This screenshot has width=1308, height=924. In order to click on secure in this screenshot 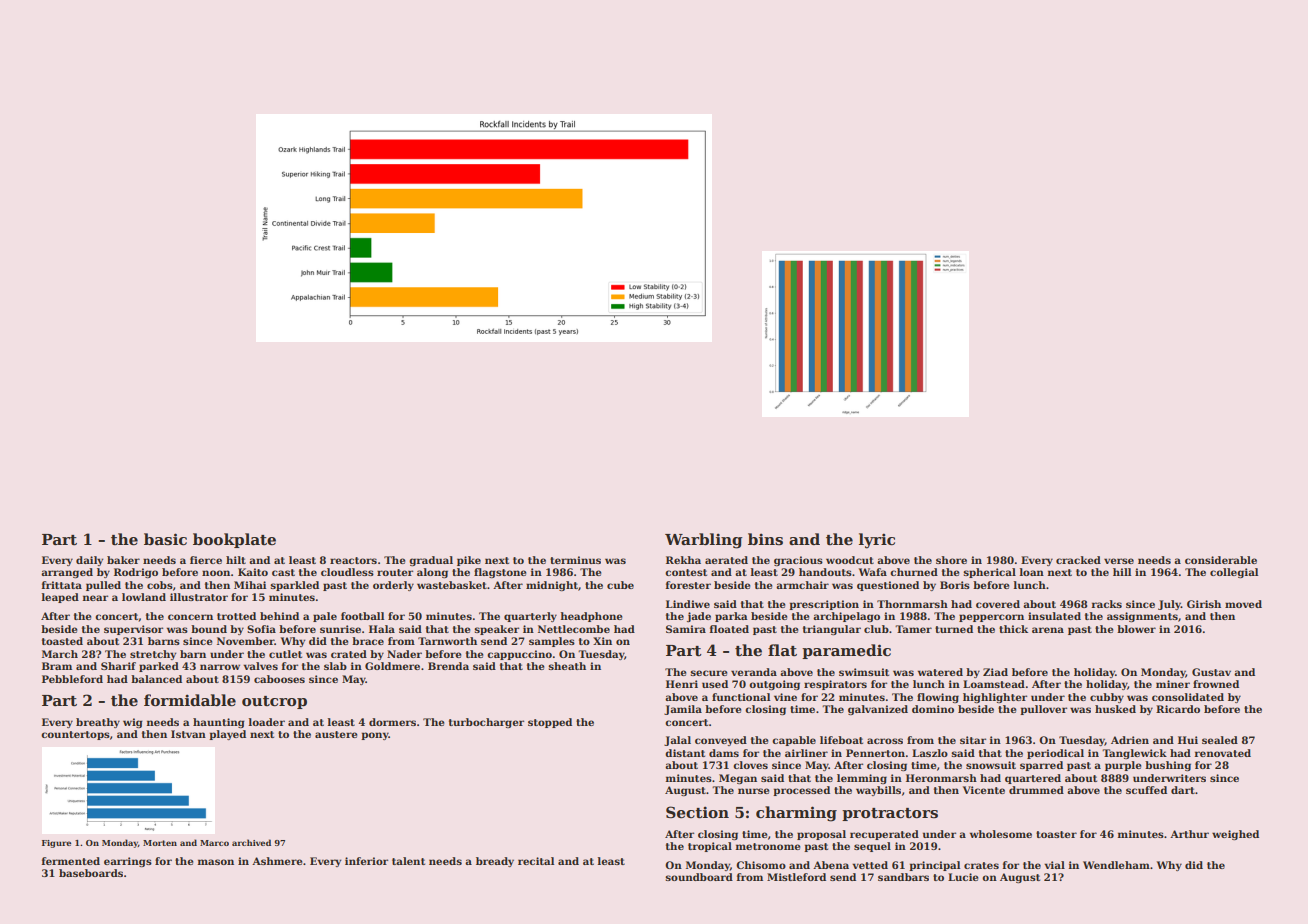, I will do `click(708, 673)`.
